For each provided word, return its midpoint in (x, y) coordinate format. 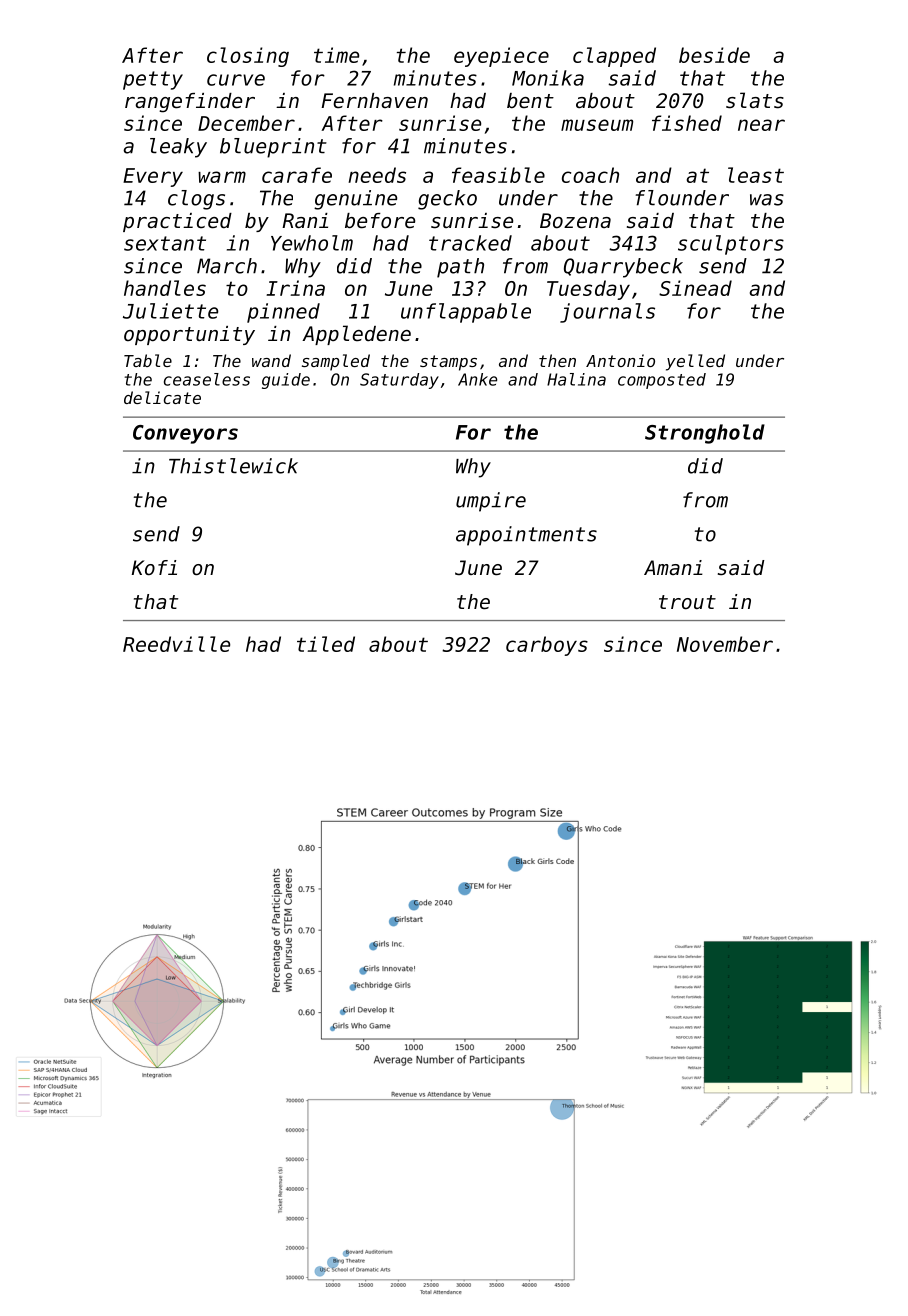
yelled (695, 362)
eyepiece (501, 57)
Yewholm (312, 243)
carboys (547, 646)
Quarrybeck (623, 268)
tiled (326, 644)
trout (687, 602)
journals (607, 313)
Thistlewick (233, 466)
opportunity (189, 335)
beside (714, 55)
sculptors (731, 245)
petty (153, 80)
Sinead (695, 288)
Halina (576, 379)
